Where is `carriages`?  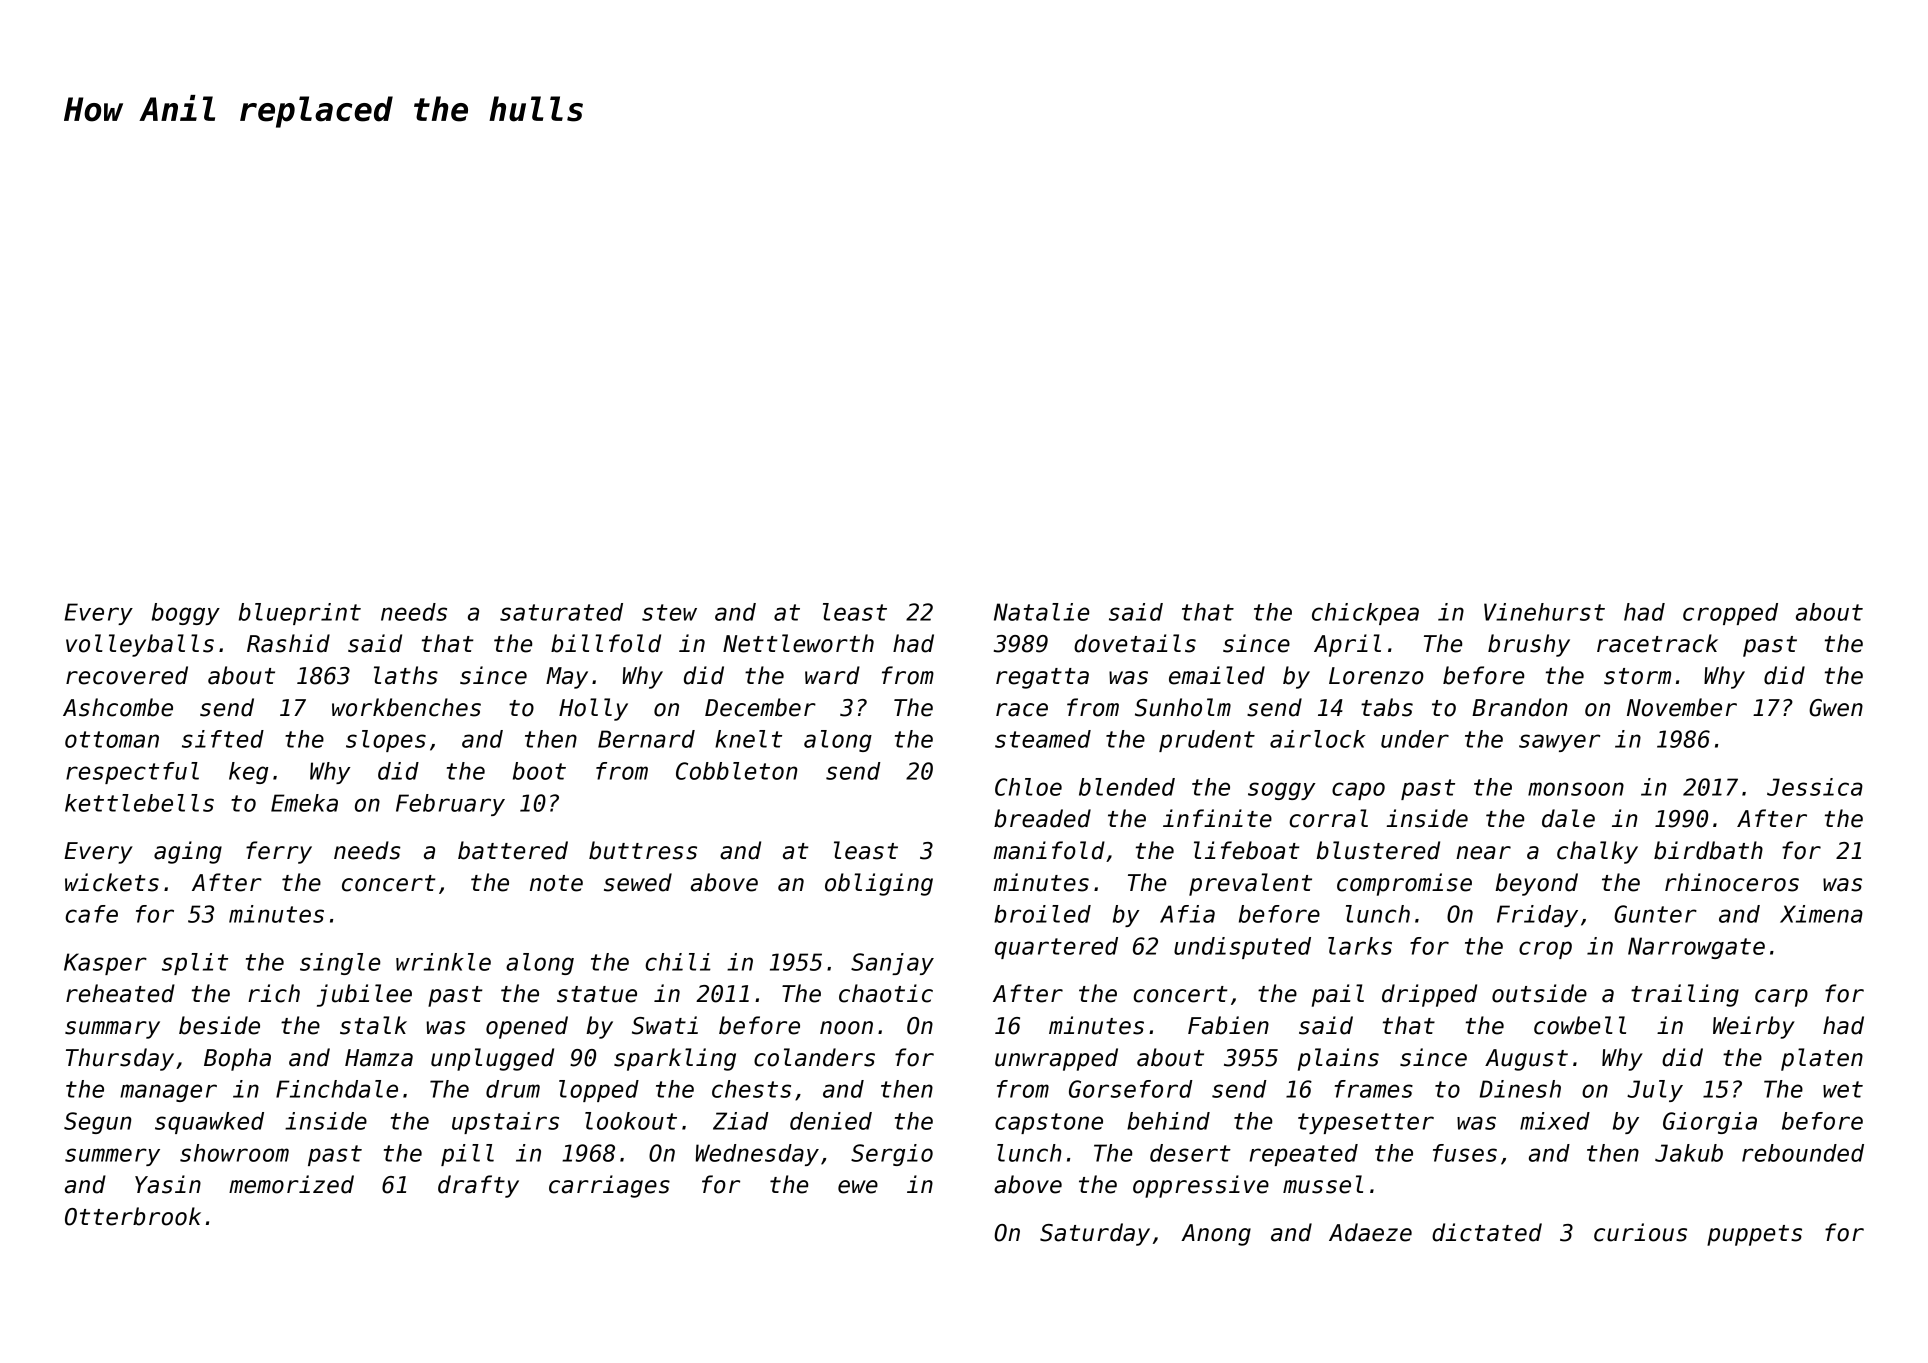 carriages is located at coordinates (609, 1186).
